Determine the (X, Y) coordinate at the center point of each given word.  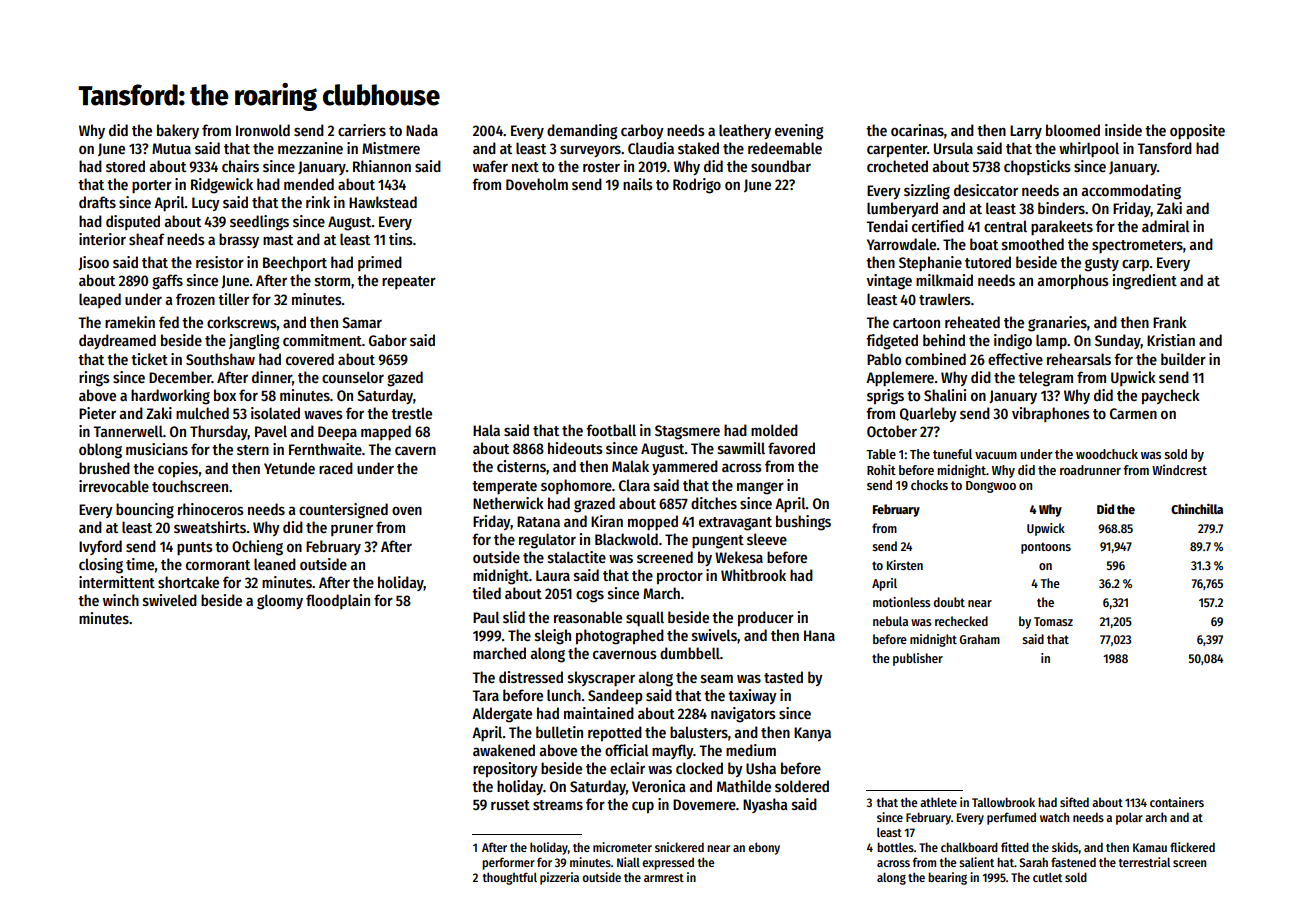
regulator (547, 541)
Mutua (171, 148)
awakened (504, 750)
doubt (949, 602)
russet (510, 805)
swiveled (170, 600)
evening (799, 132)
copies (178, 469)
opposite (1197, 131)
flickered (1192, 847)
